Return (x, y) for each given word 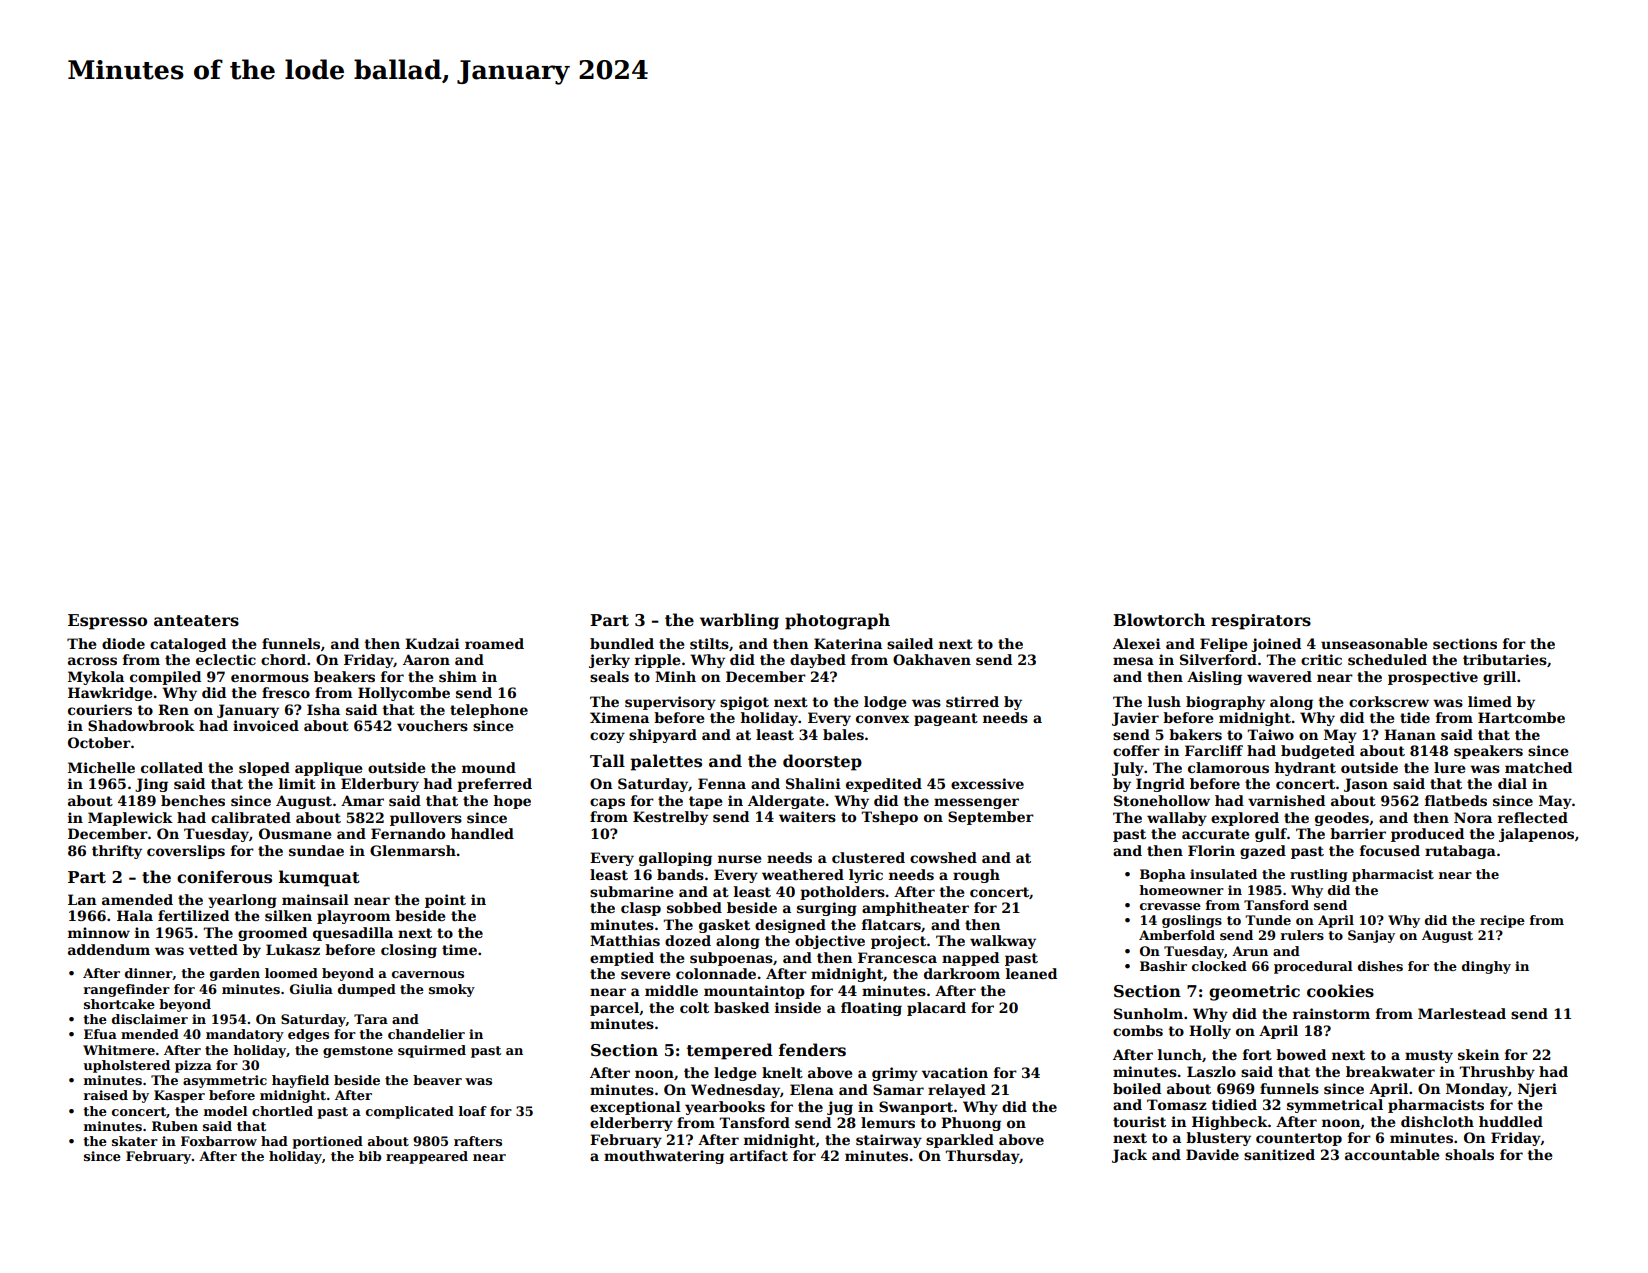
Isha (323, 709)
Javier (1135, 719)
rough (976, 876)
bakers (1195, 734)
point (445, 901)
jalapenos (1536, 835)
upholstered (126, 1066)
